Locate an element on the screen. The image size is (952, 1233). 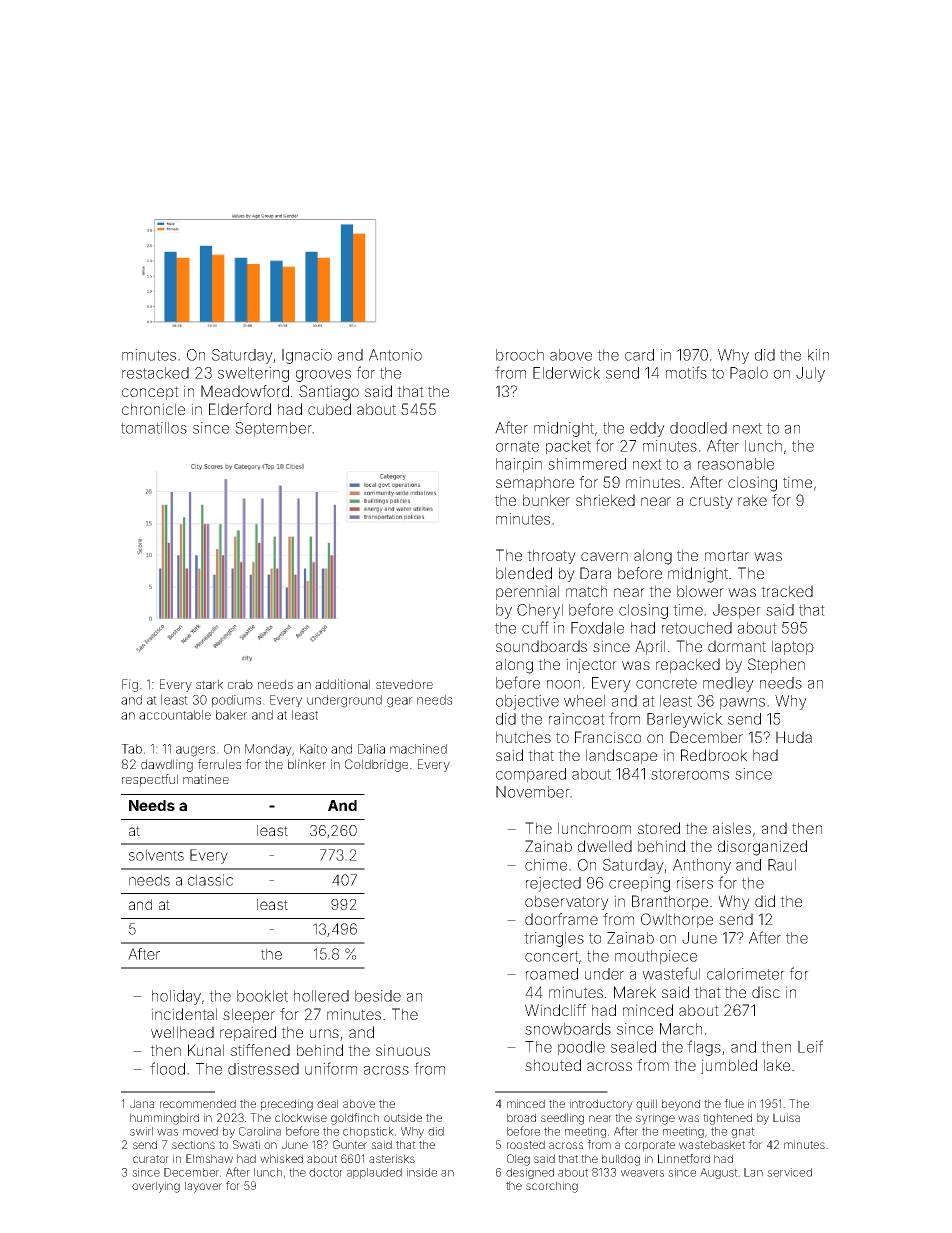
cuff is located at coordinates (535, 627).
